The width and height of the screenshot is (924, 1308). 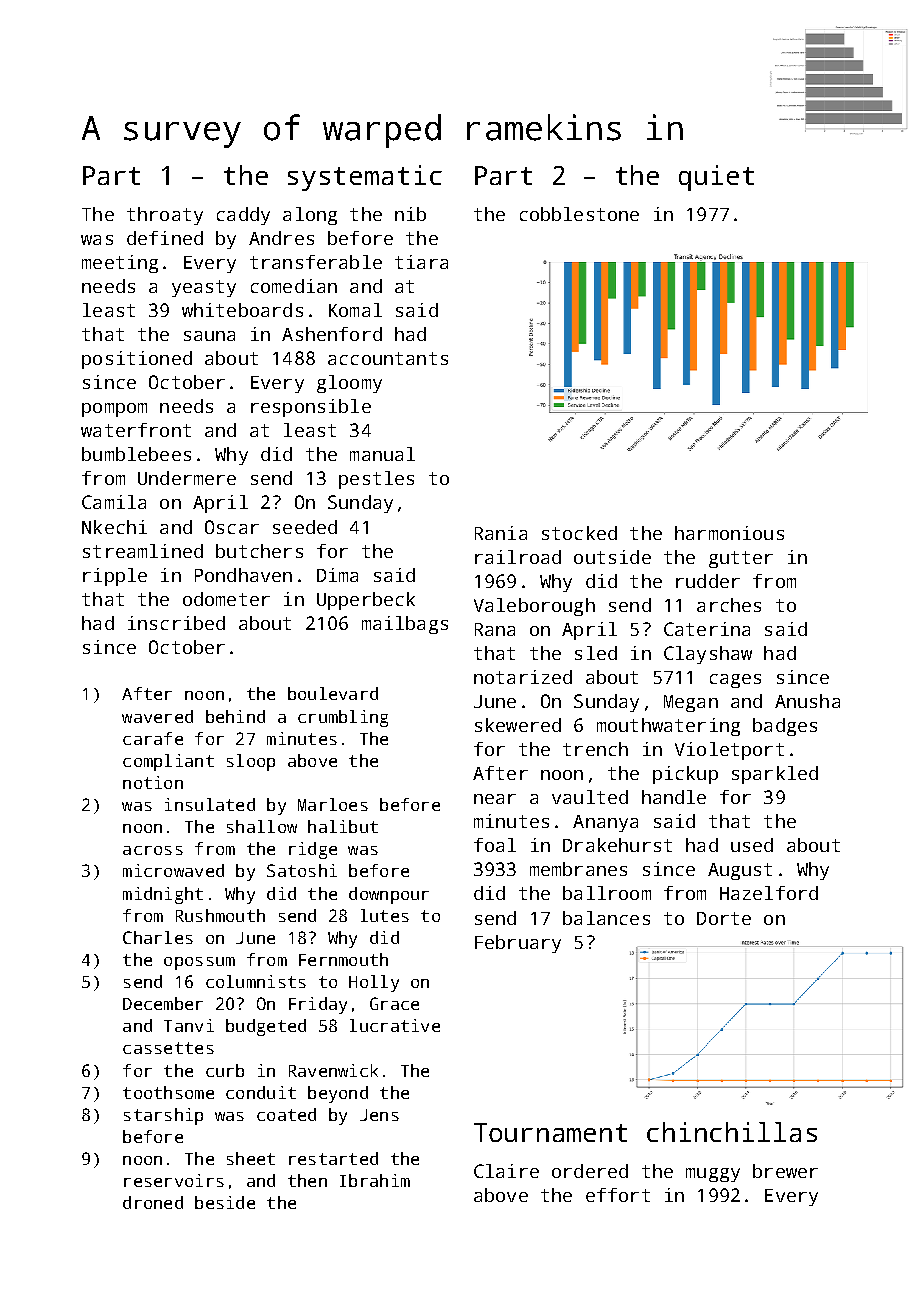 What do you see at coordinates (153, 1202) in the screenshot?
I see `droned` at bounding box center [153, 1202].
